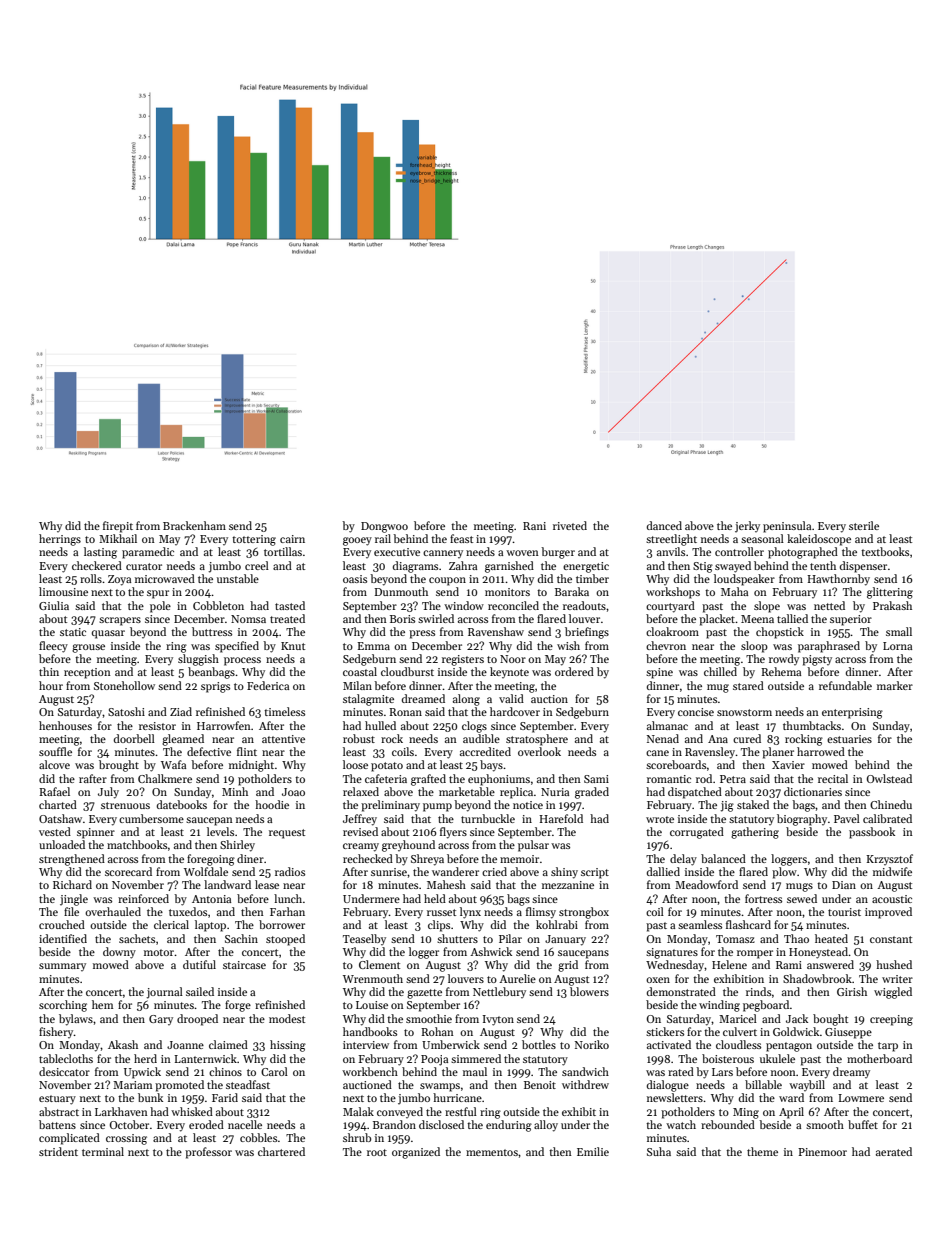 This screenshot has width=952, height=1233. I want to click on seasonal, so click(762, 538).
